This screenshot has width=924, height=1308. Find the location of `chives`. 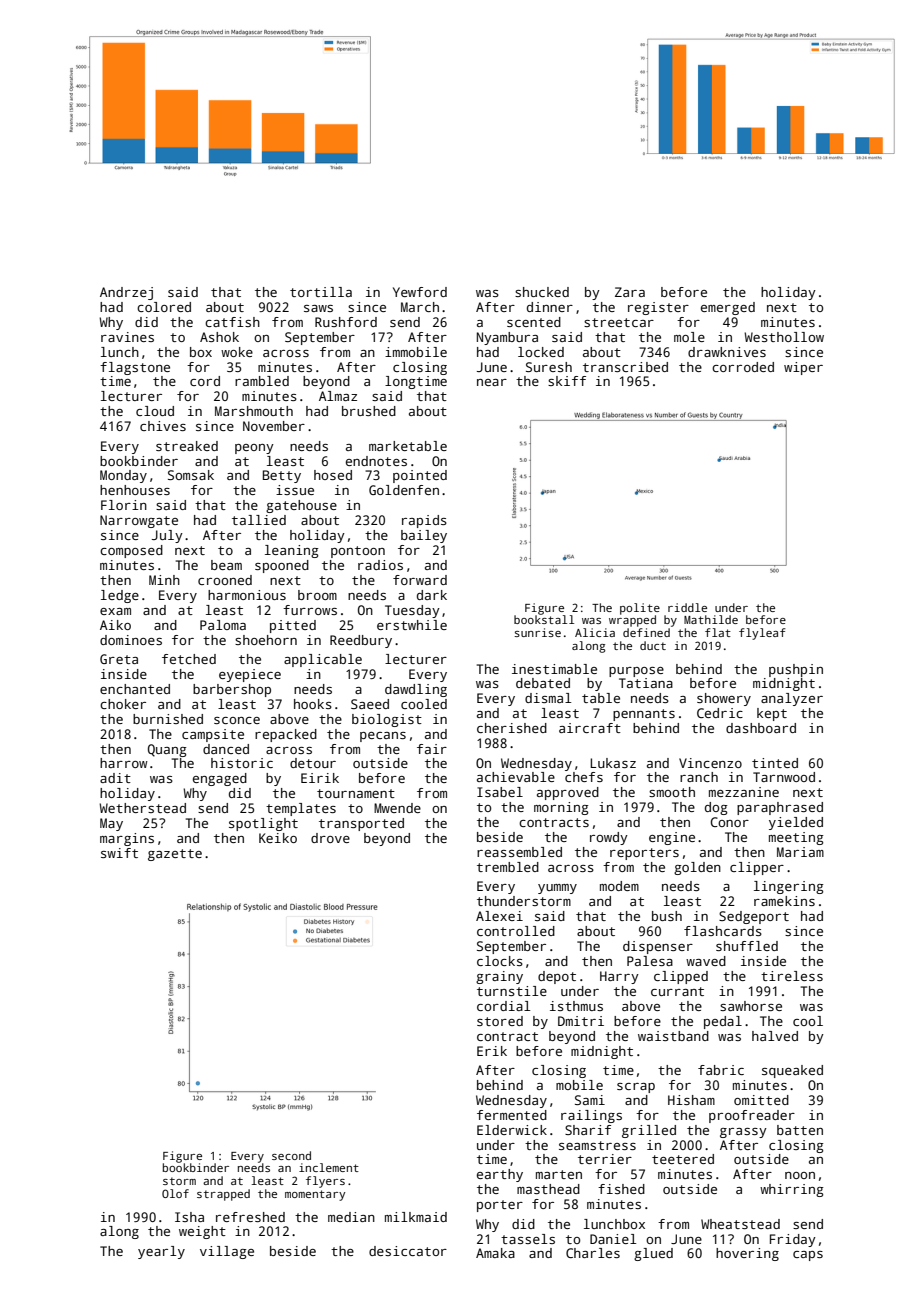

chives is located at coordinates (163, 426).
